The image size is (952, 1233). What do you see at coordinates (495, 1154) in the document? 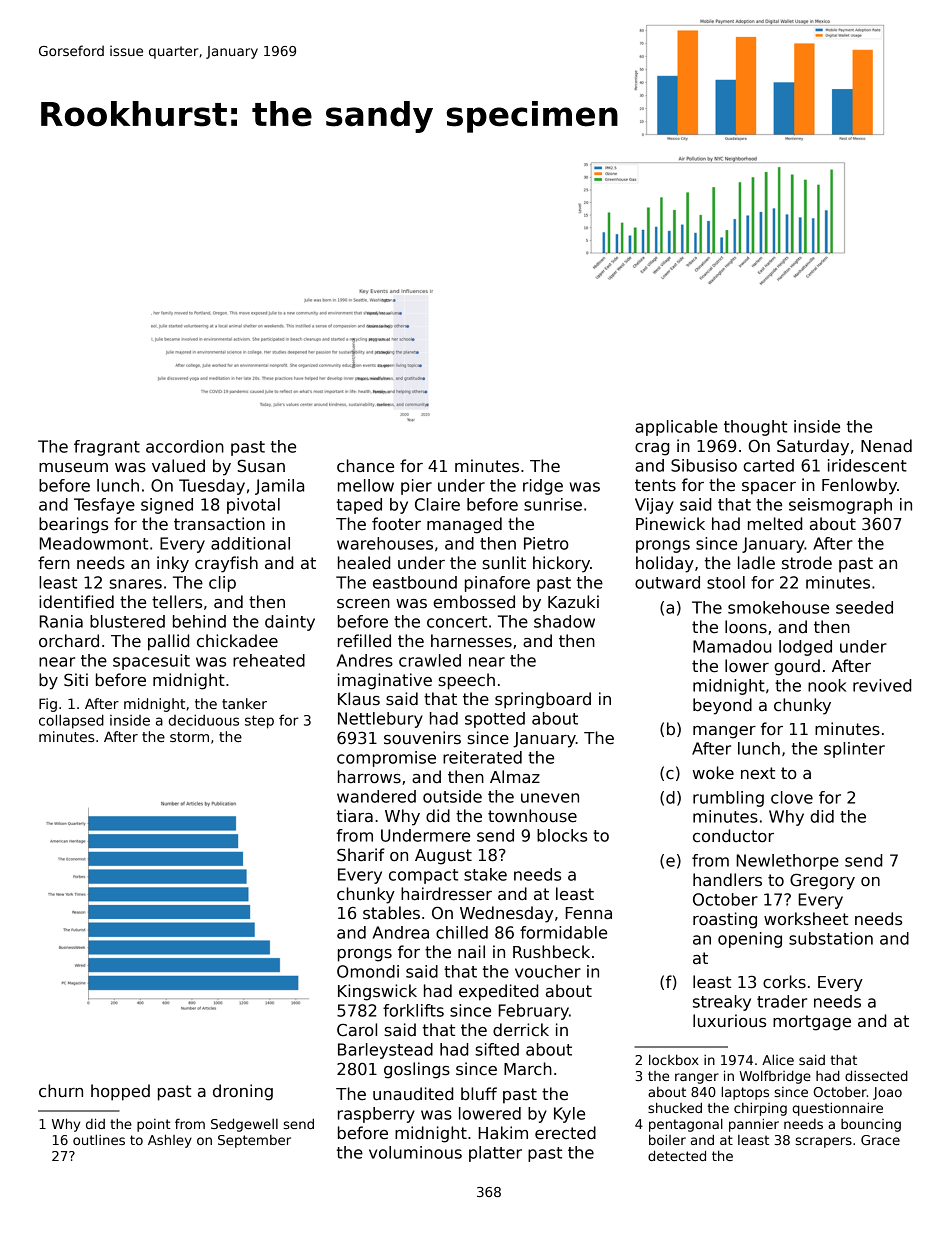
I see `platter` at bounding box center [495, 1154].
